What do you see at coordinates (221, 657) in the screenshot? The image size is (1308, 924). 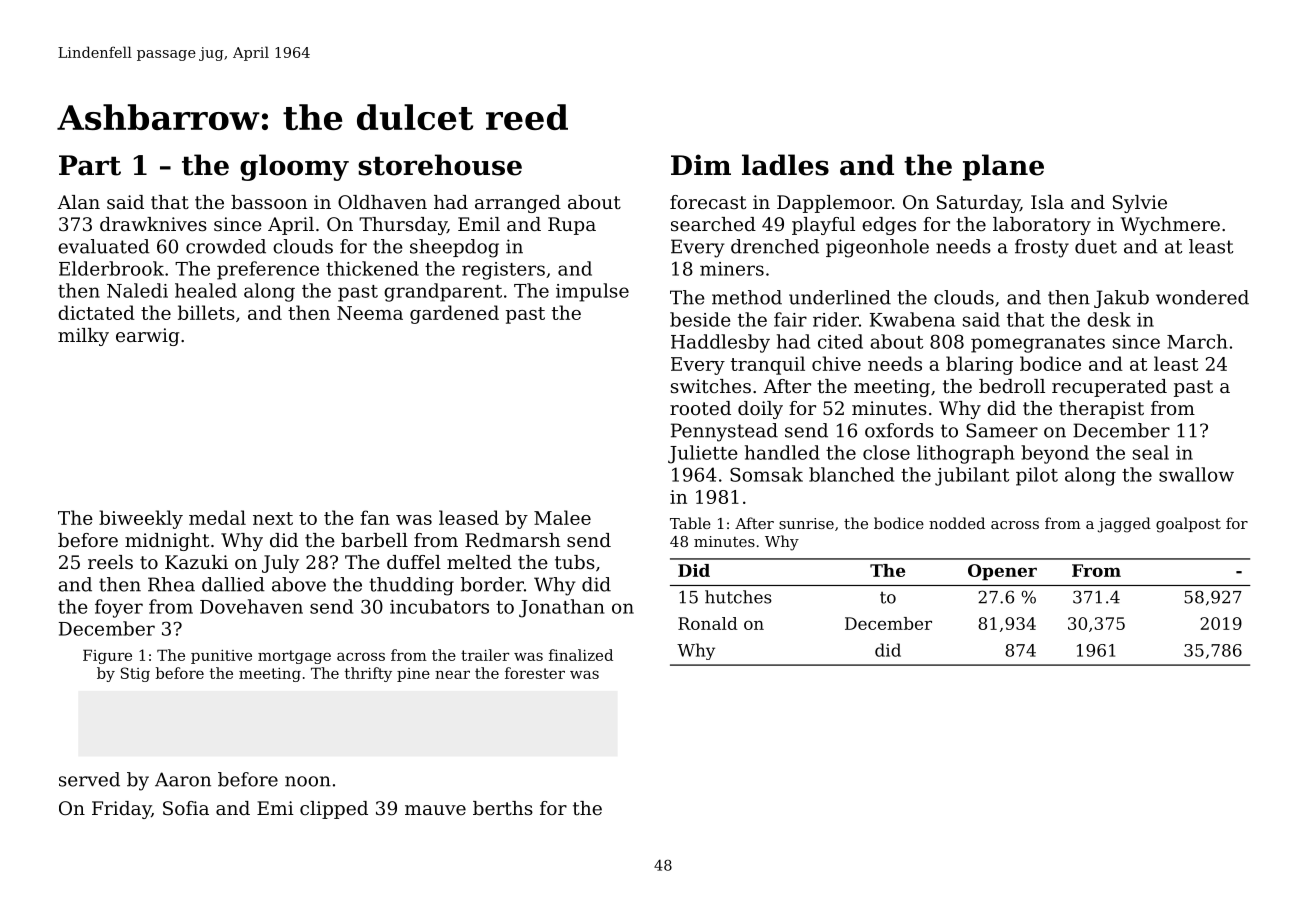 I see `punitive` at bounding box center [221, 657].
